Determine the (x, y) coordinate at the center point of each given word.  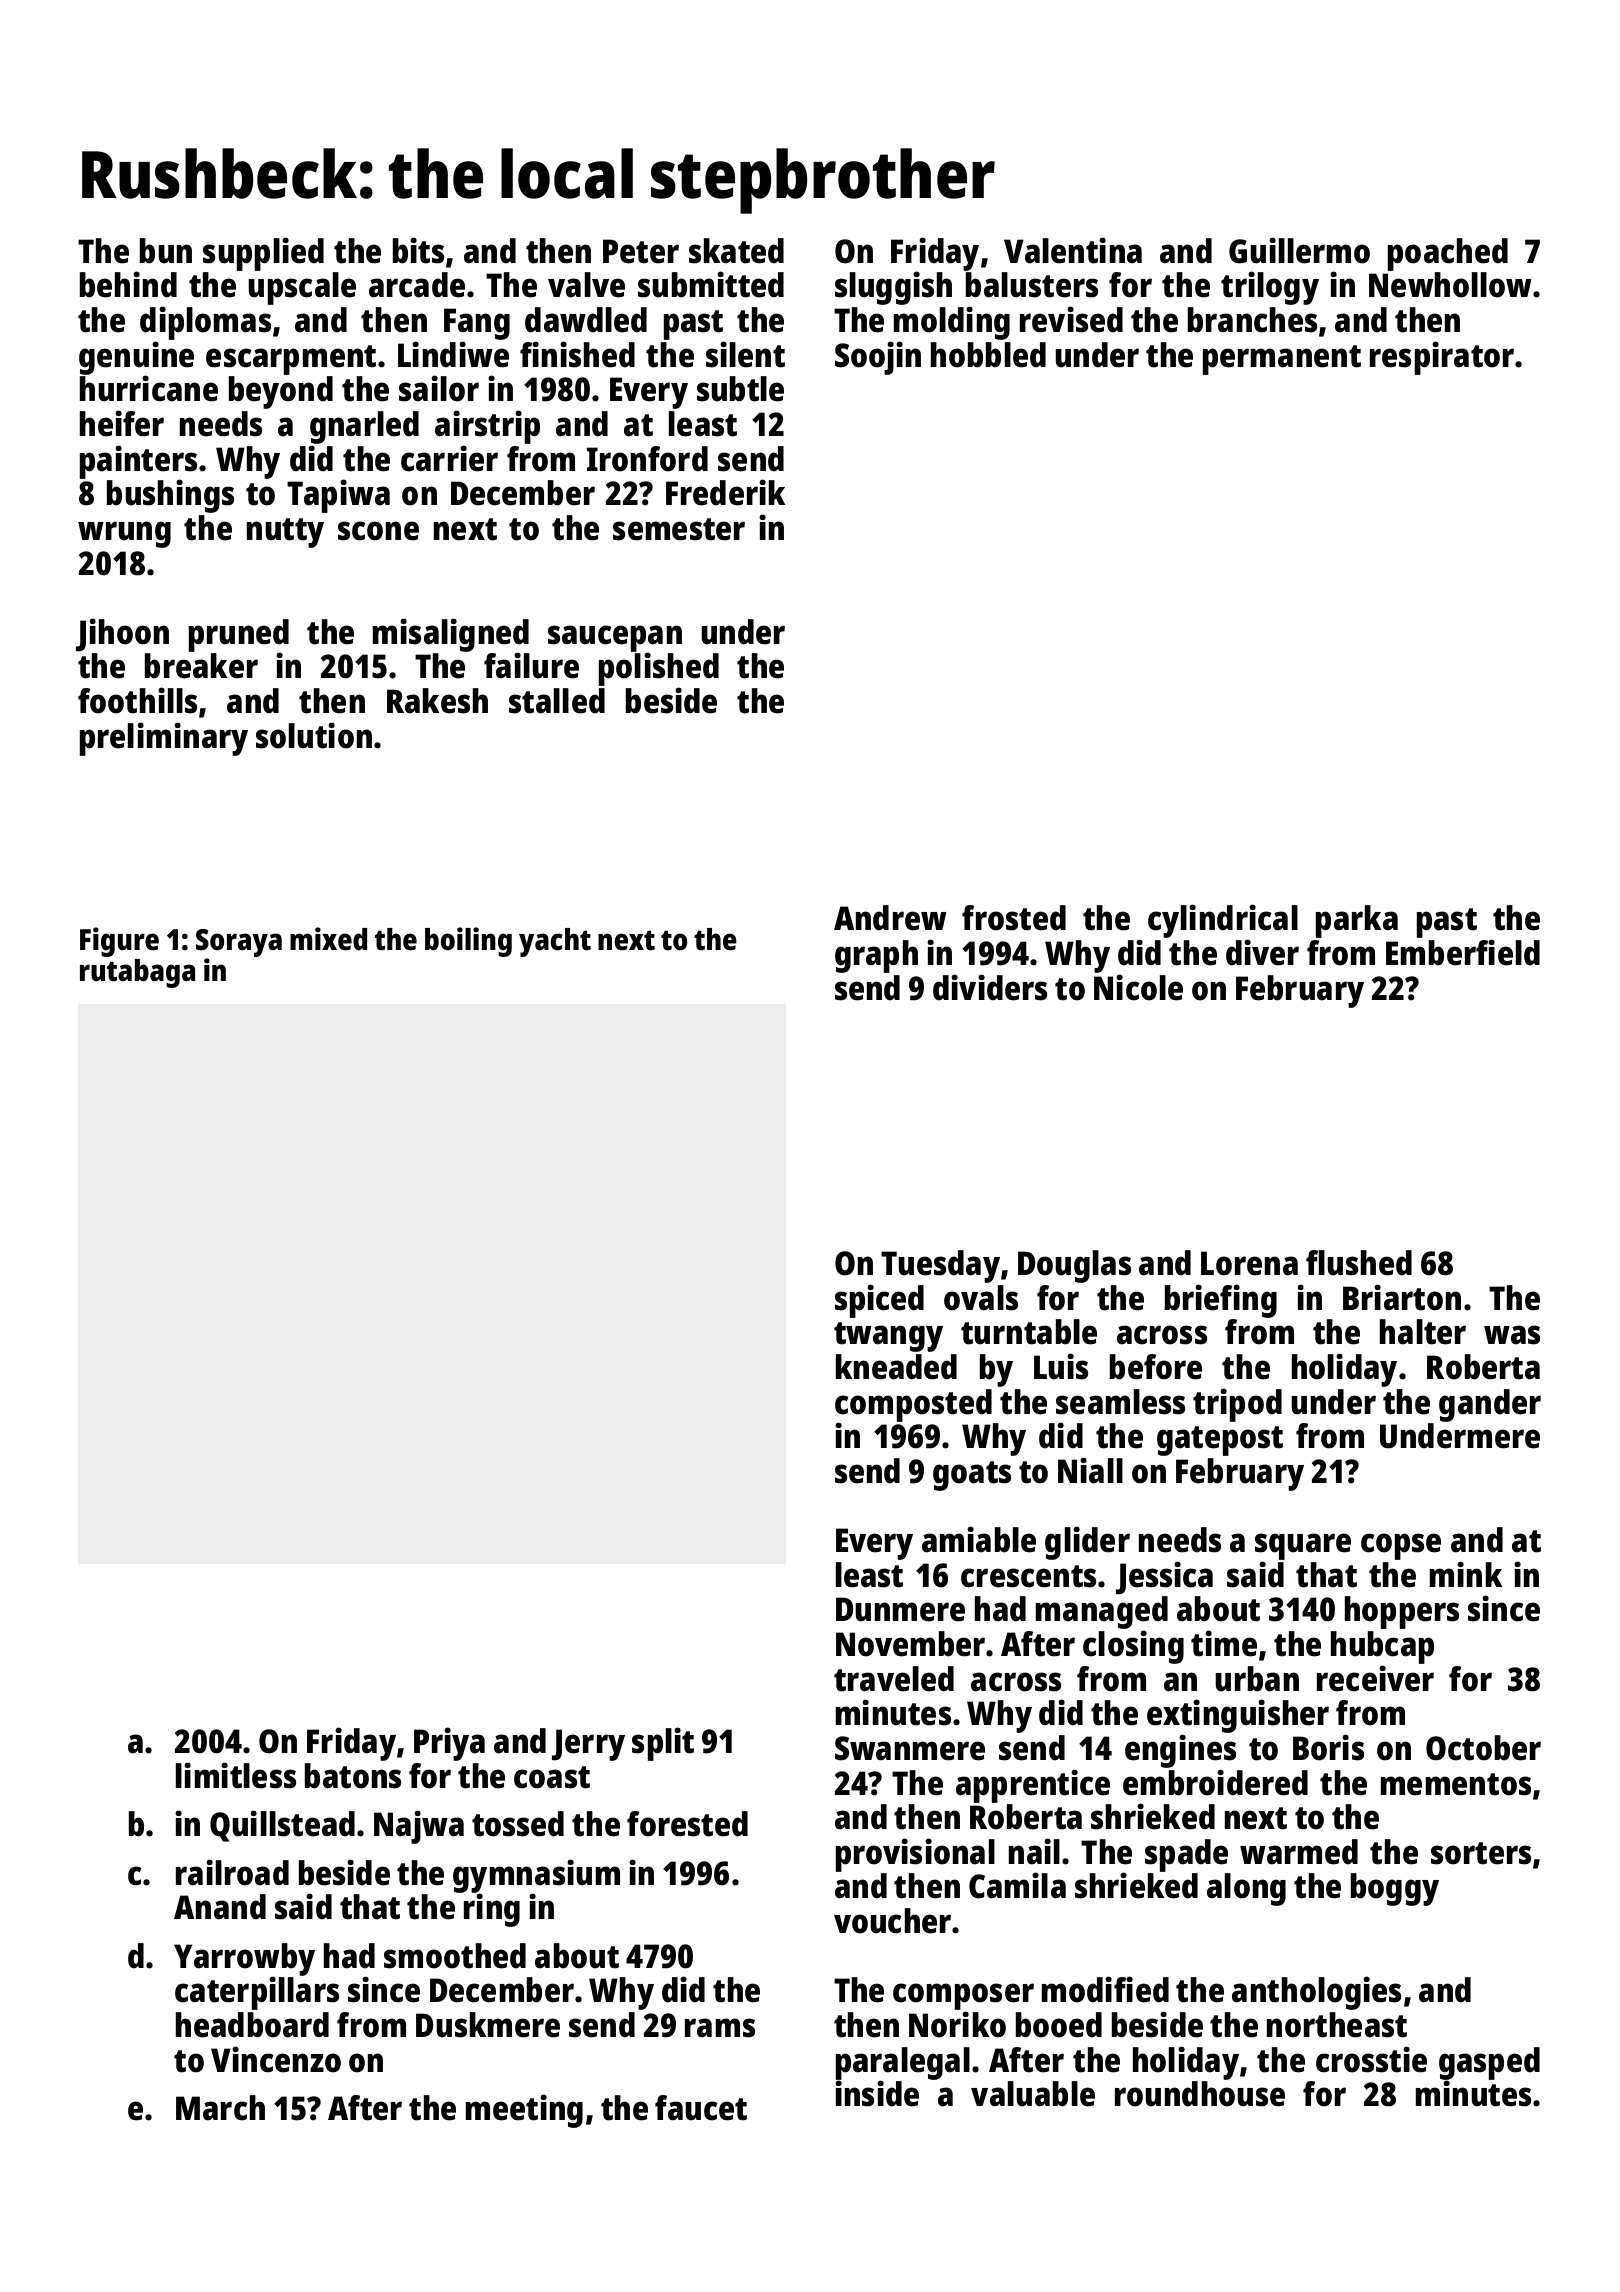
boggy (1395, 1889)
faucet (701, 2108)
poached (1448, 254)
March (220, 2108)
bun (166, 251)
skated (736, 251)
